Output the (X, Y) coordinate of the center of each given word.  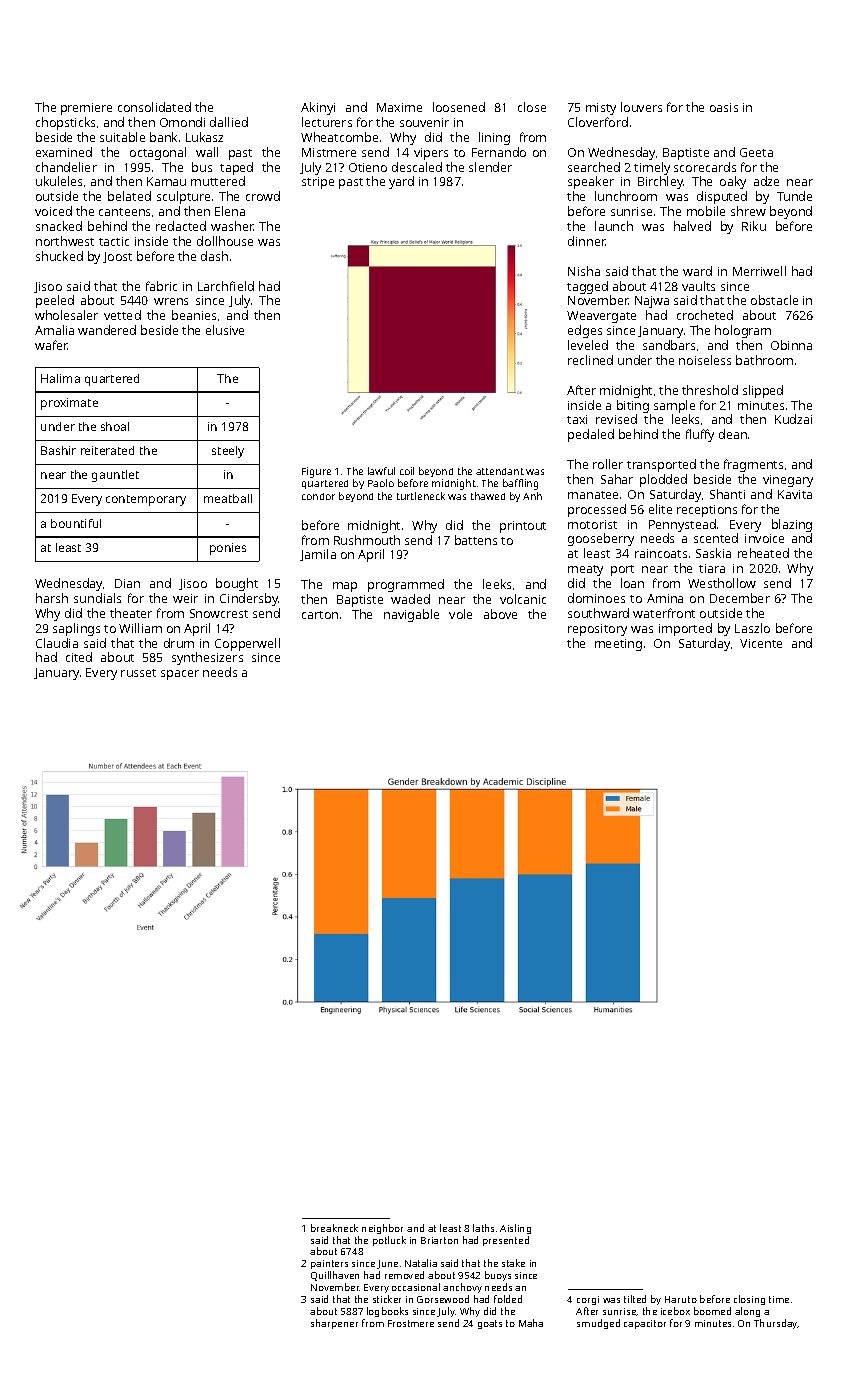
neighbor (382, 1229)
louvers (641, 107)
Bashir (58, 450)
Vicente (761, 643)
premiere (86, 109)
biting (633, 406)
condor (318, 496)
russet (138, 673)
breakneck (334, 1228)
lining (494, 138)
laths (483, 1228)
